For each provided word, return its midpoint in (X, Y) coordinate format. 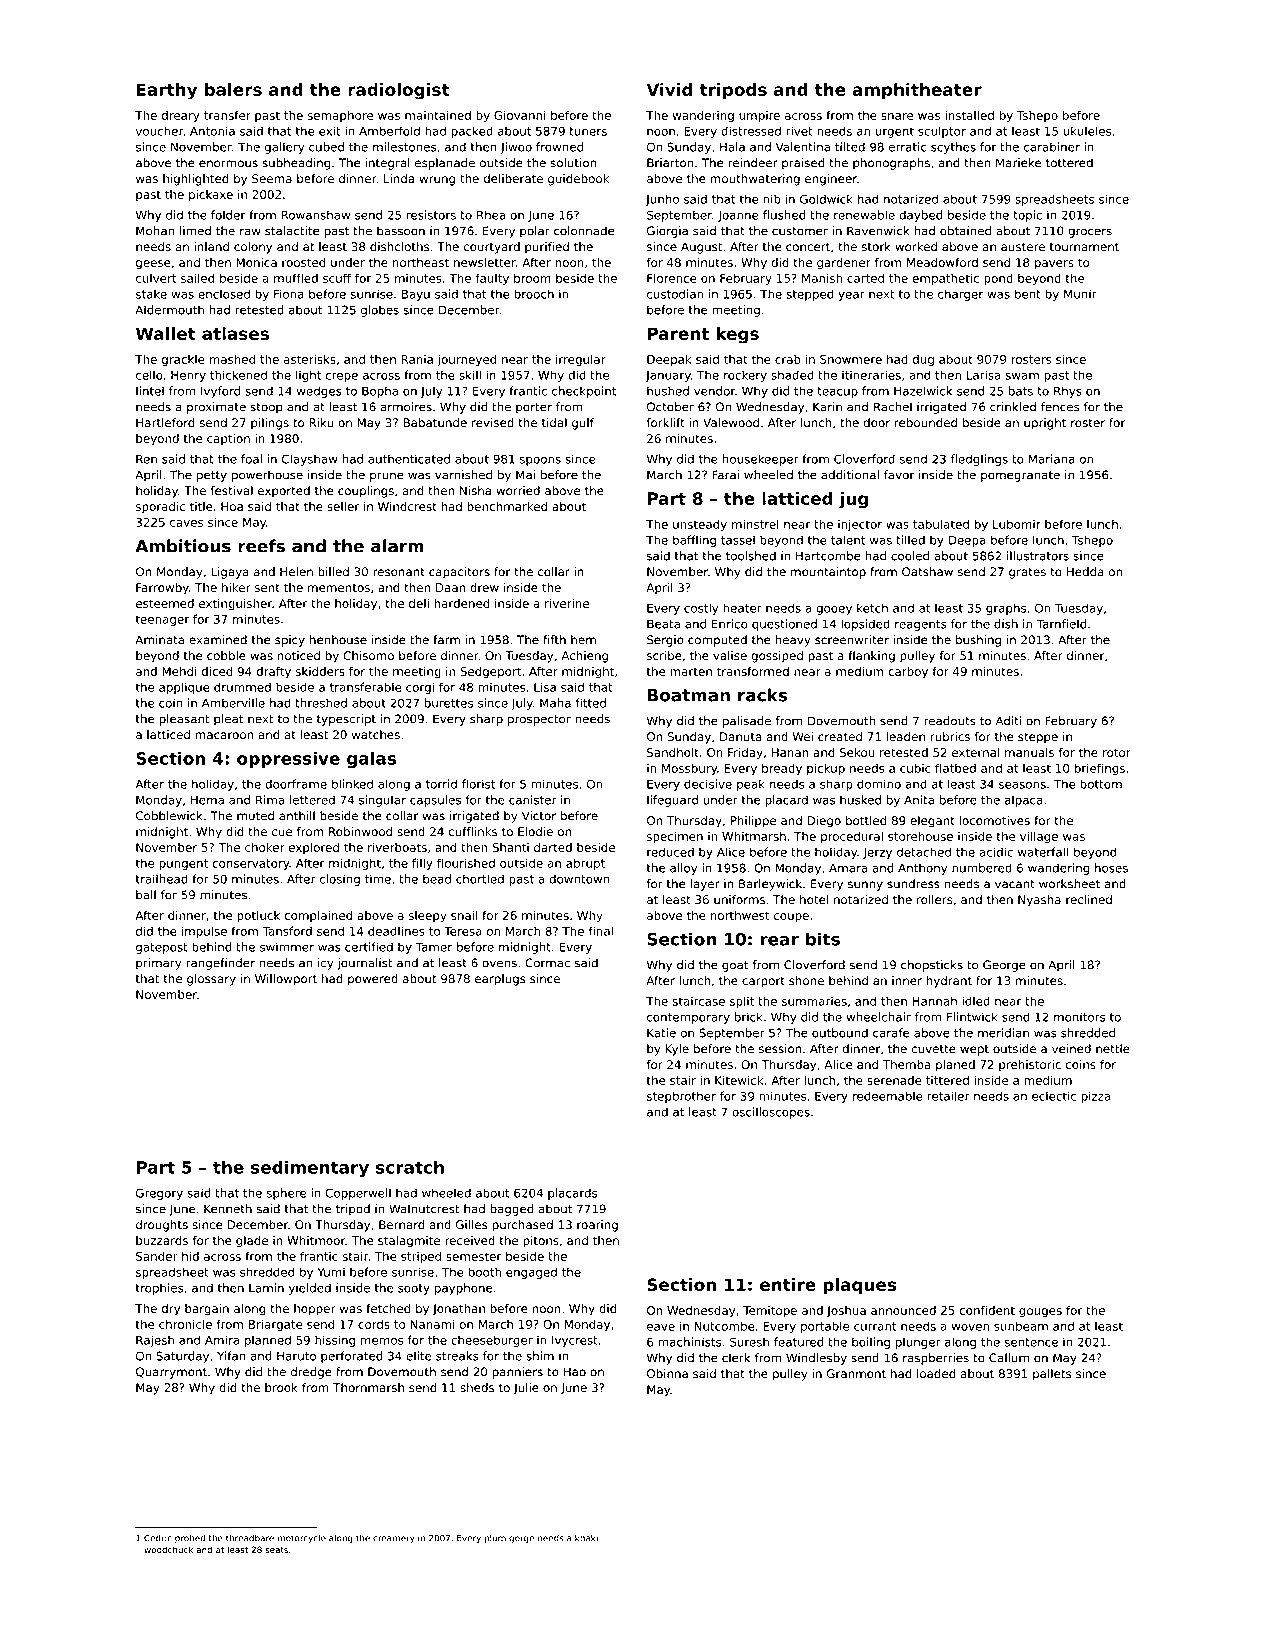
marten (691, 671)
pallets (1052, 1375)
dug (923, 361)
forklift (666, 423)
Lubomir (1017, 524)
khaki (586, 1538)
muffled (296, 278)
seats (276, 1550)
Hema (207, 800)
